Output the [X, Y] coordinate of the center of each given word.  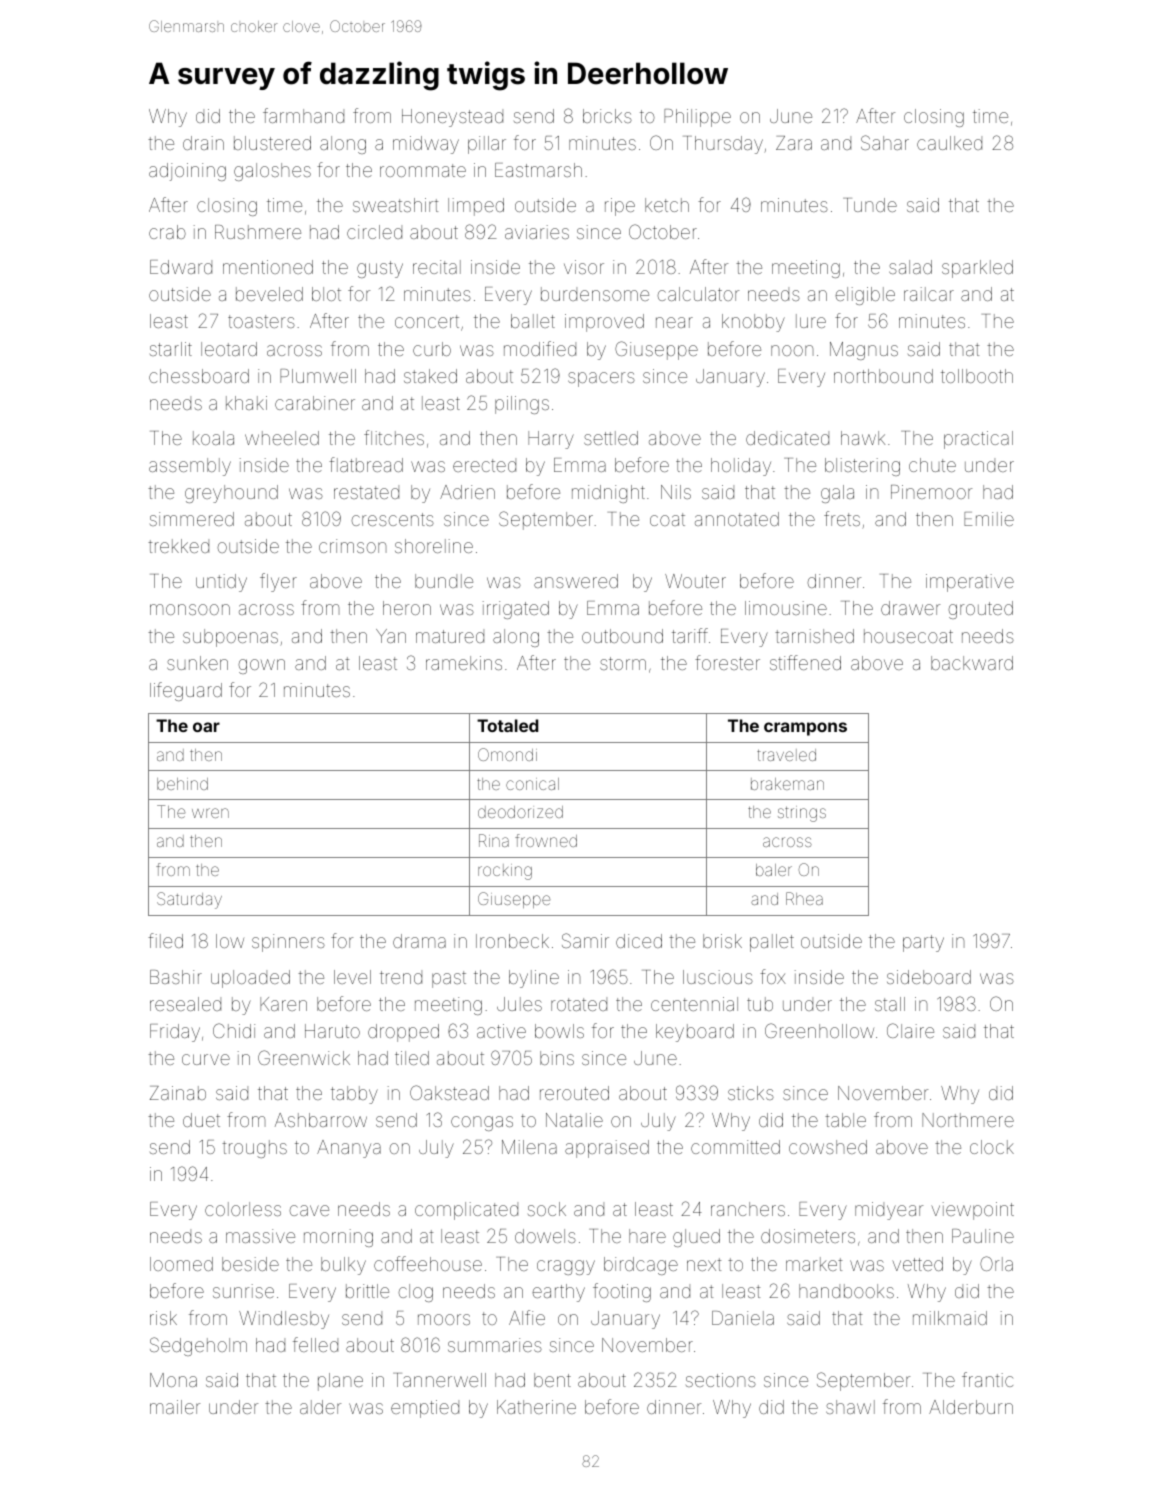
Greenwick [304, 1057]
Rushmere [258, 232]
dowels [545, 1236]
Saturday [189, 900]
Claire [910, 1030]
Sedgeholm [198, 1346]
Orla [996, 1263]
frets [842, 518]
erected [484, 465]
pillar [487, 145]
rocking [505, 872]
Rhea [804, 898]
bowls [559, 1031]
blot [326, 294]
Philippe [697, 118]
